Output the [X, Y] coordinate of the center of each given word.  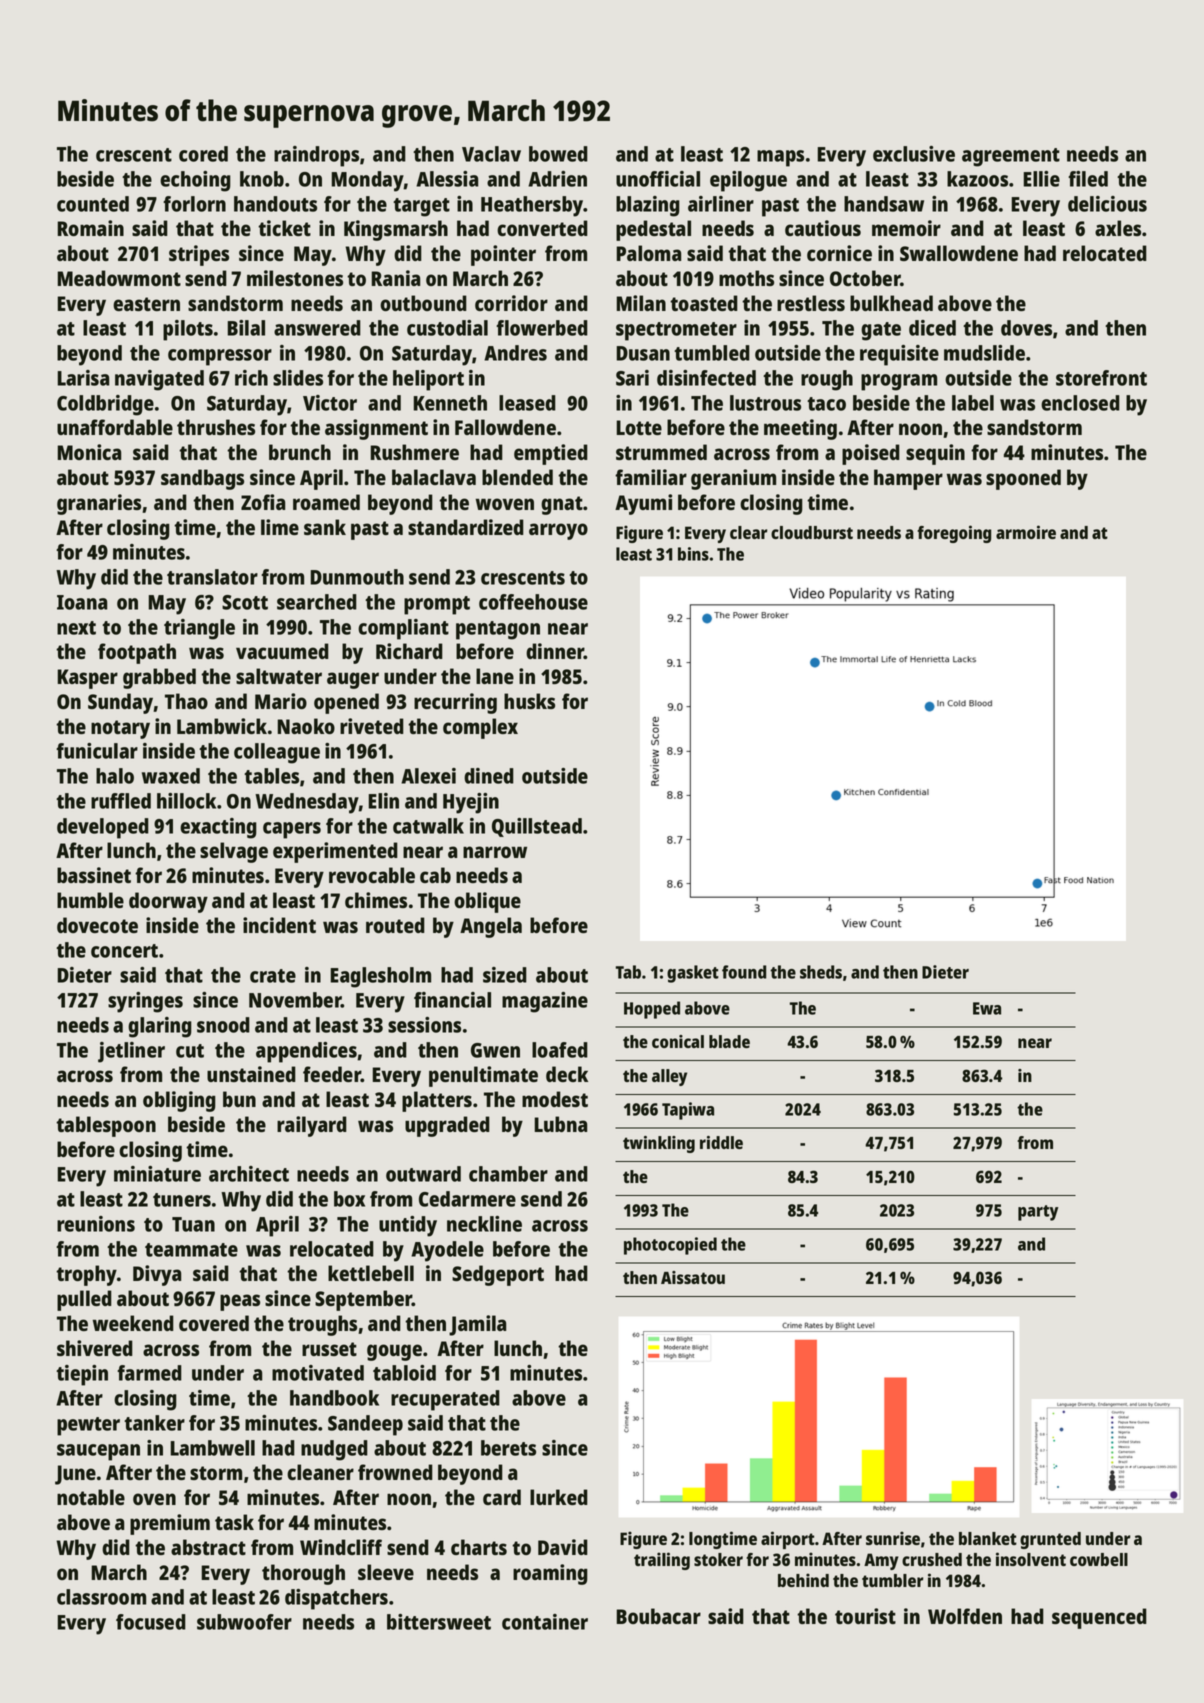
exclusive [914, 154]
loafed [560, 1050]
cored [203, 154]
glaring [160, 1027]
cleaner [320, 1472]
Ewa [987, 1008]
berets [508, 1448]
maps [780, 158]
